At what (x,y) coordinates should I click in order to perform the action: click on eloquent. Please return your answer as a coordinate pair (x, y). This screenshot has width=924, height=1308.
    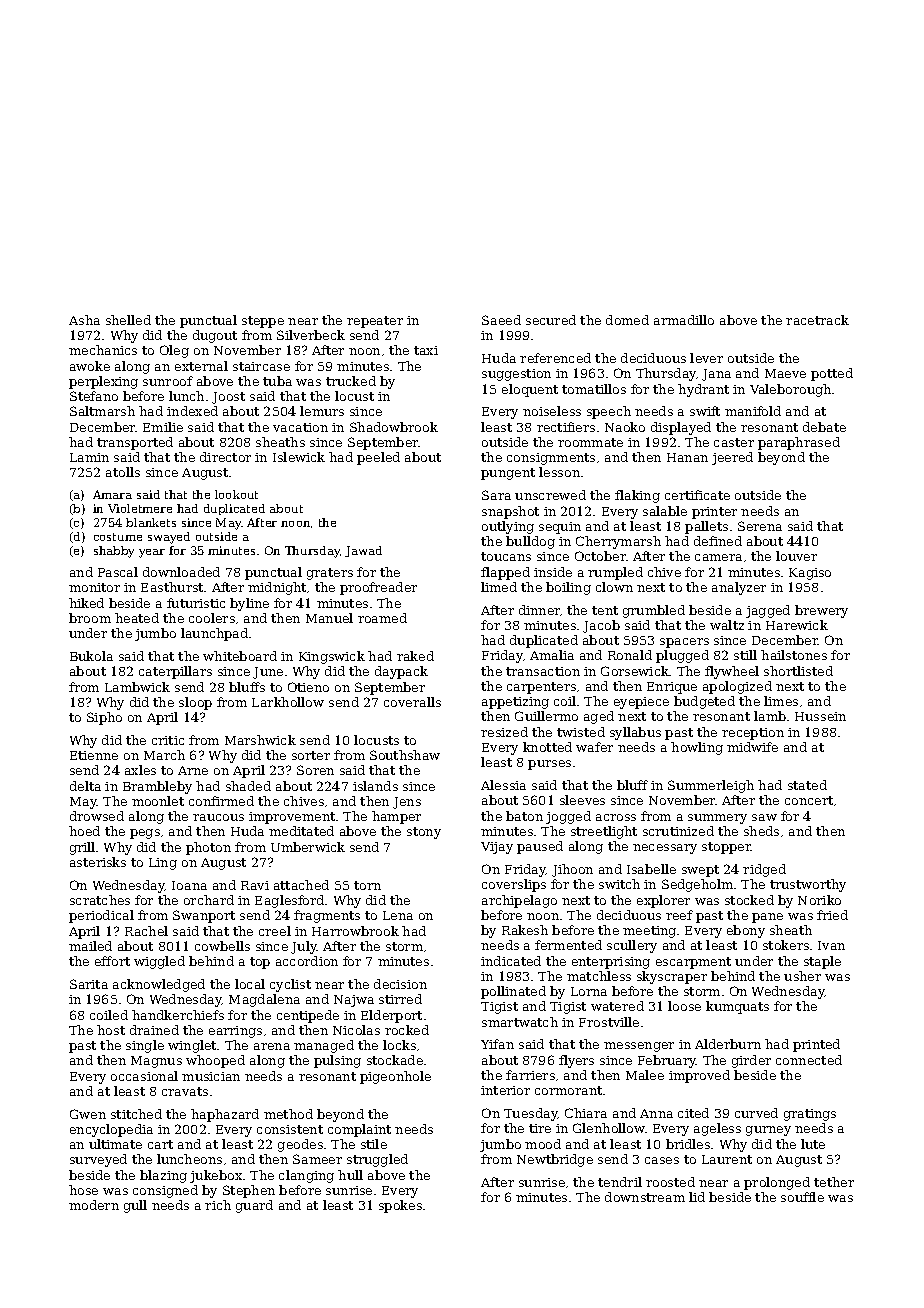
    Looking at the image, I should click on (530, 390).
